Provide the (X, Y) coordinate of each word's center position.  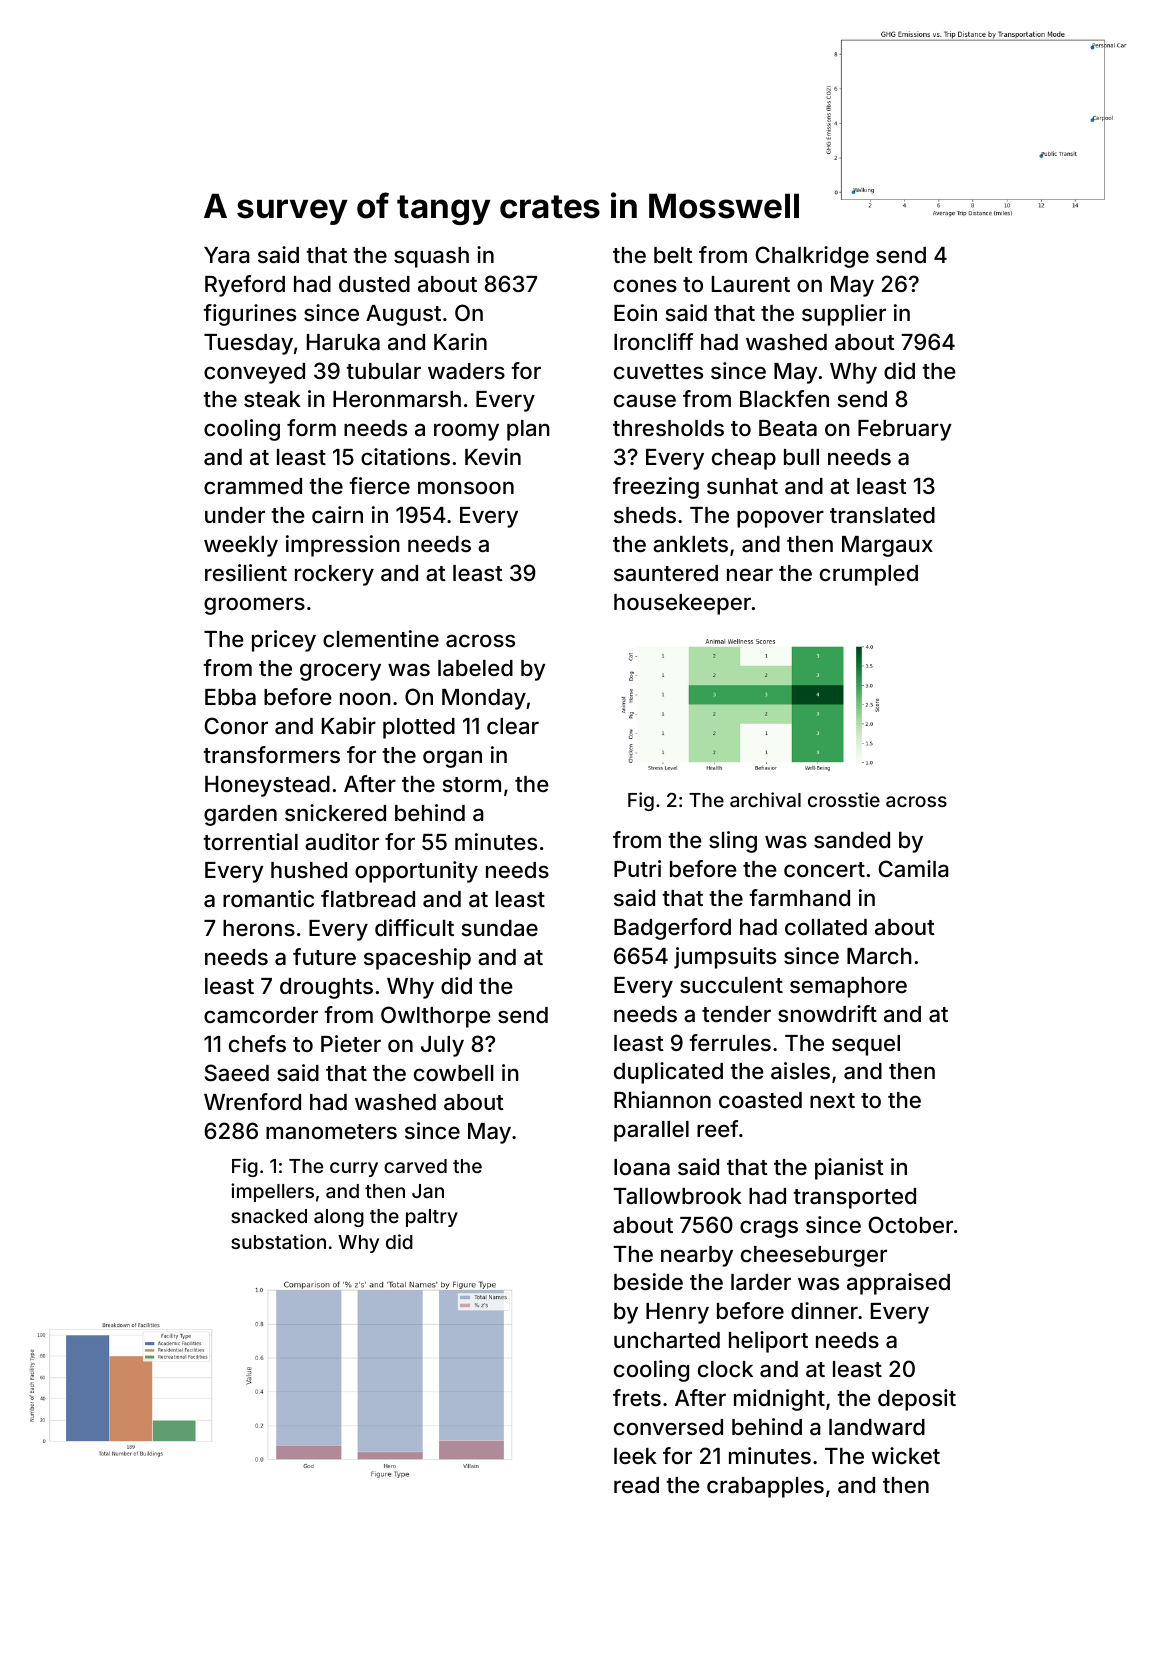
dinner (824, 1310)
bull (801, 457)
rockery (334, 575)
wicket (906, 1455)
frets (637, 1397)
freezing (656, 488)
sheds (645, 515)
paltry (432, 1218)
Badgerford (672, 929)
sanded (852, 840)
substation (278, 1241)
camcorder (261, 1015)
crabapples (765, 1487)
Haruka (343, 342)
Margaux (887, 546)
